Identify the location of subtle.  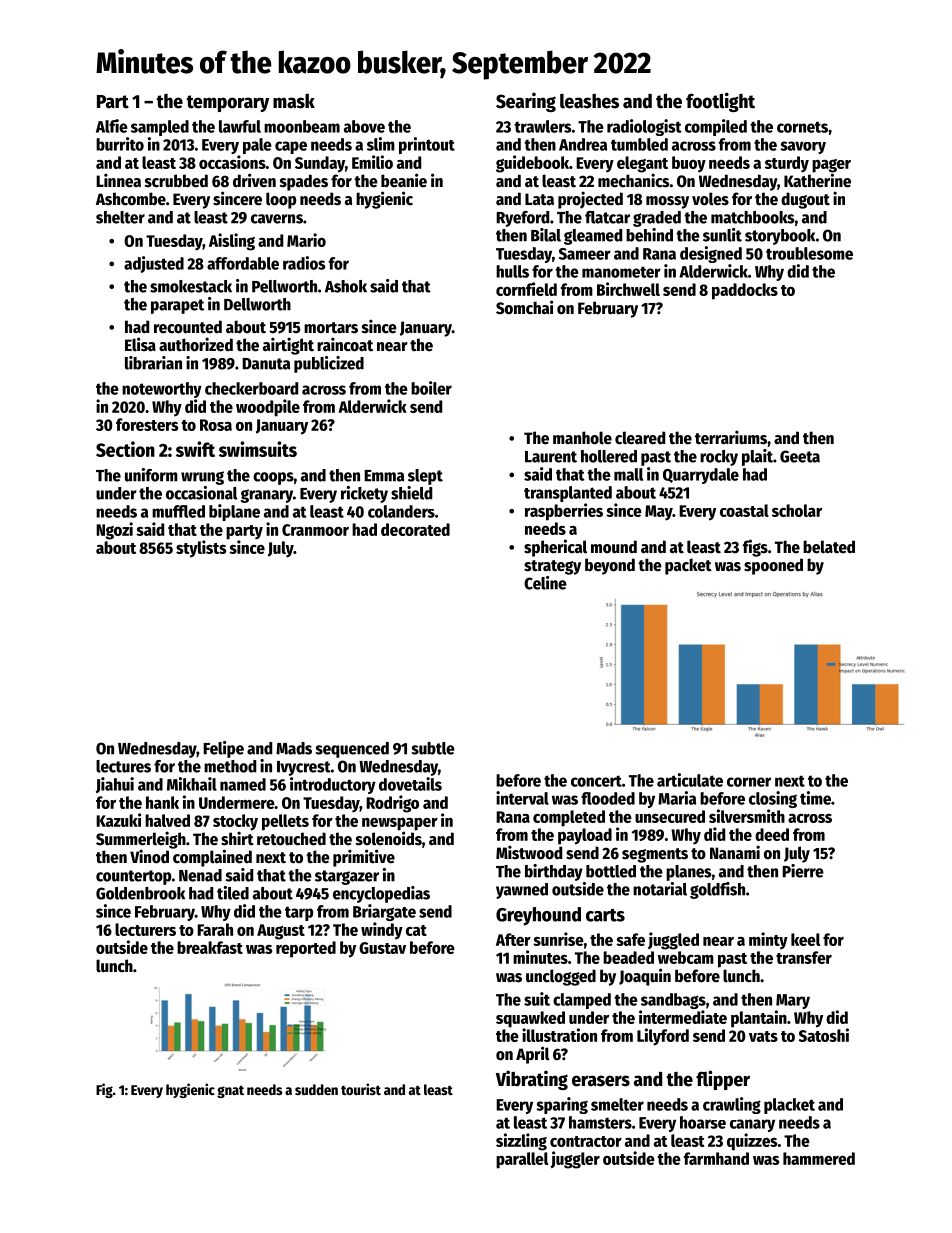
(433, 748).
